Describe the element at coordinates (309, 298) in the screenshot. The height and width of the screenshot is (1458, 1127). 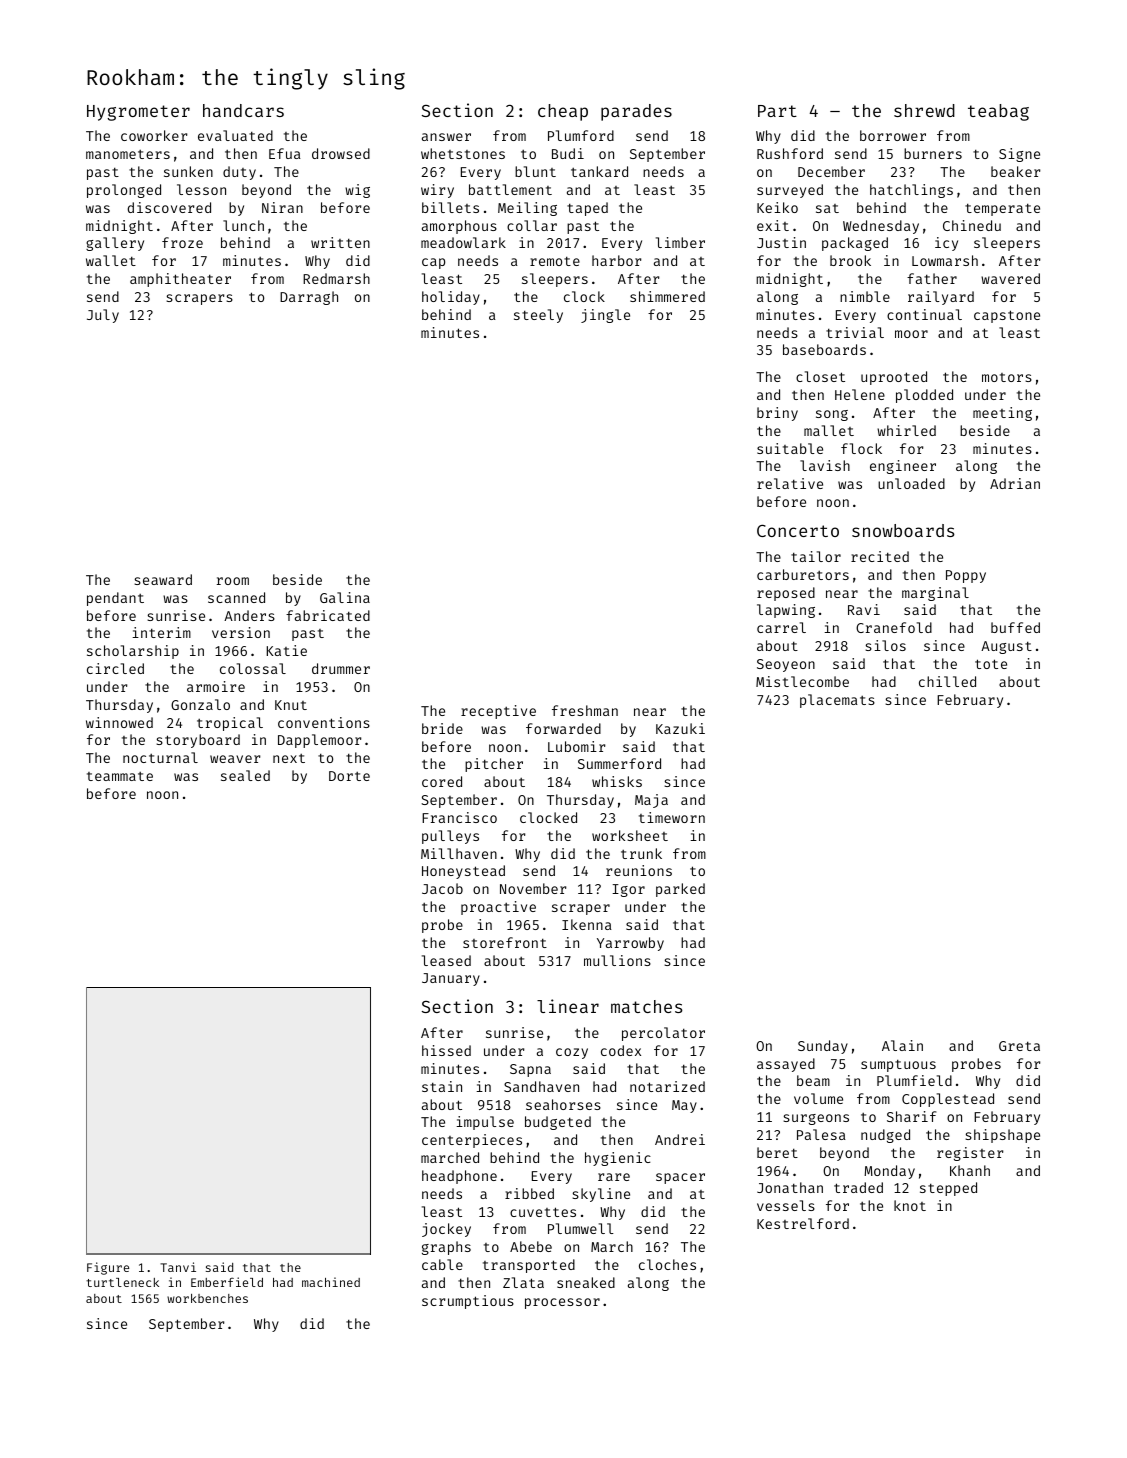
I see `Darragh` at that location.
